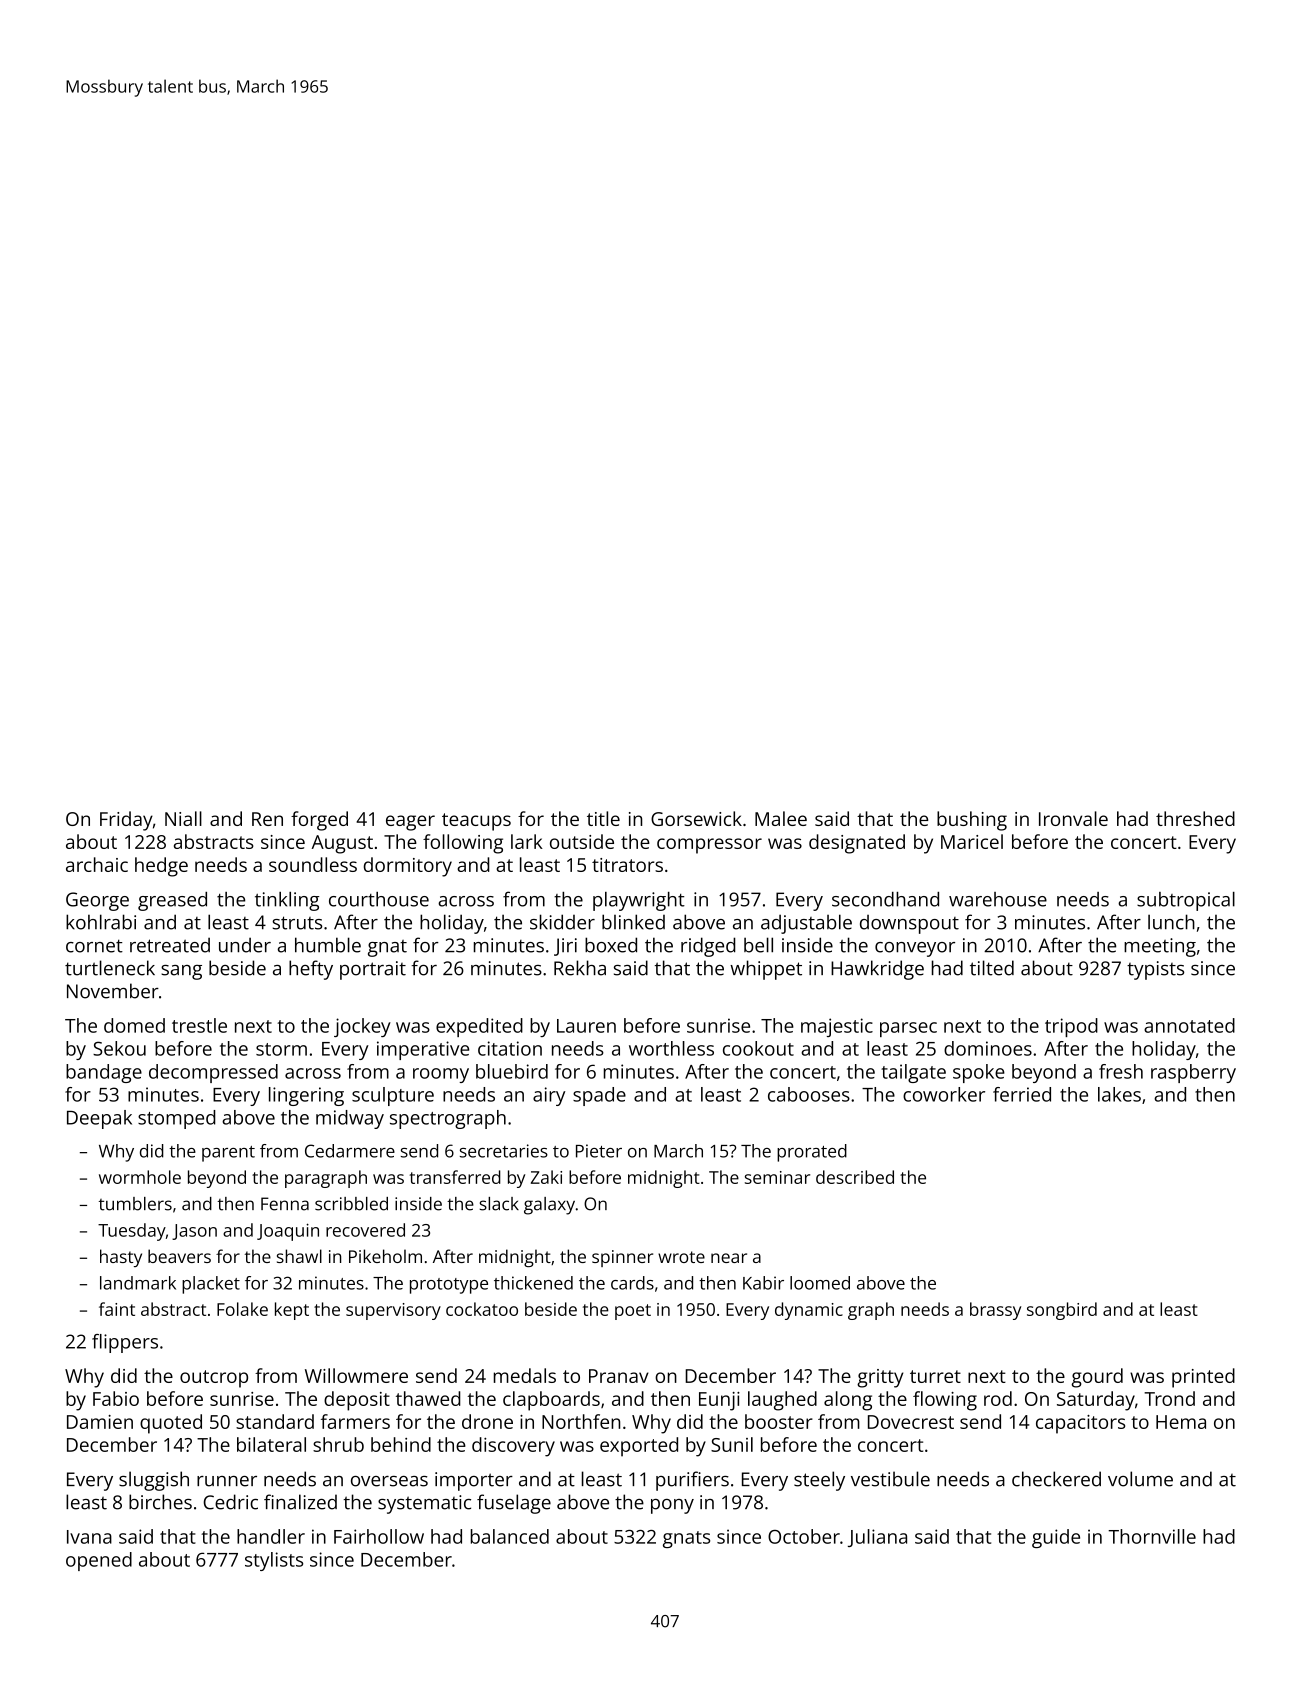 Image resolution: width=1301 pixels, height=1684 pixels. What do you see at coordinates (389, 1481) in the screenshot?
I see `overseas` at bounding box center [389, 1481].
